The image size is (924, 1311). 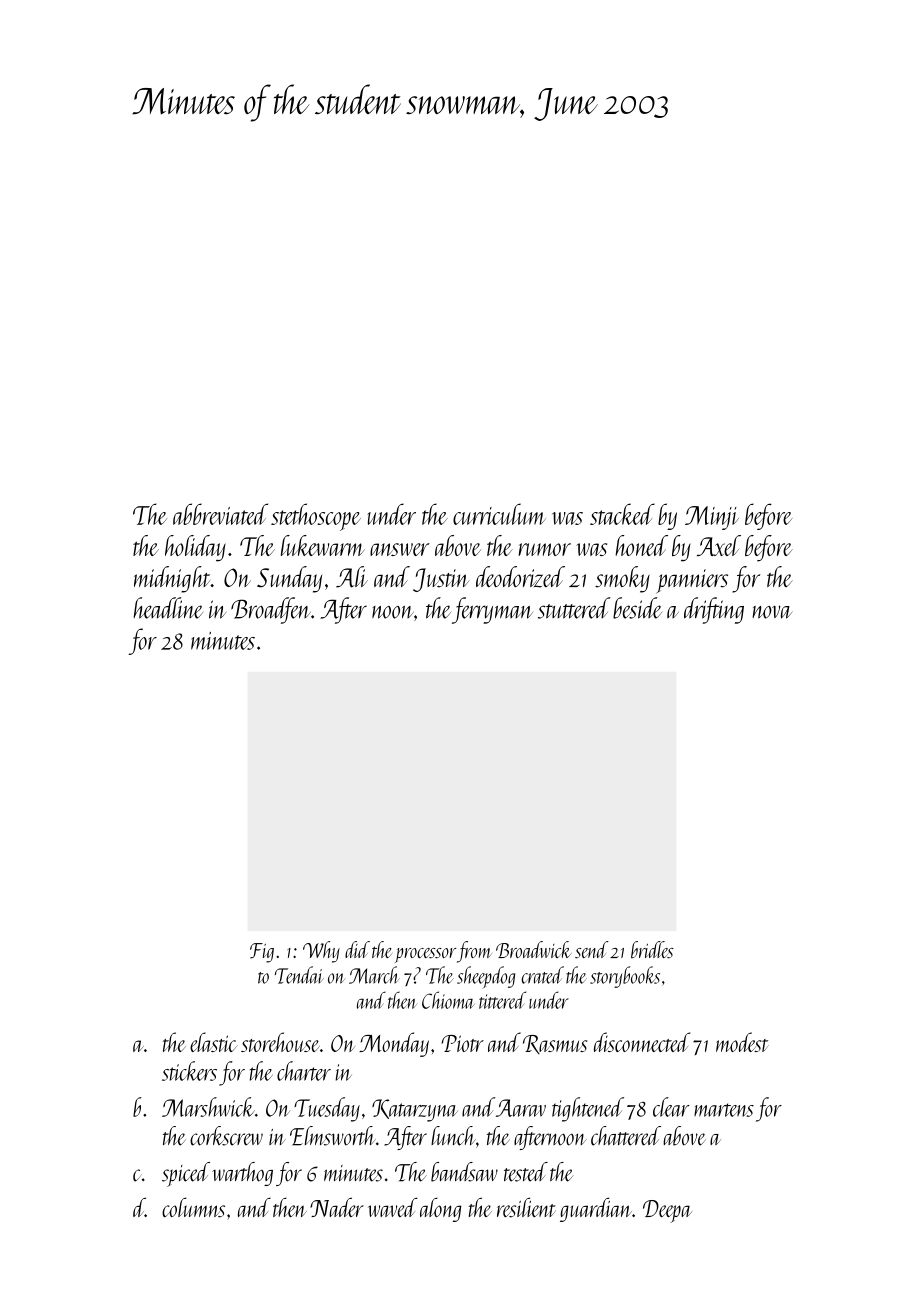 I want to click on from, so click(x=474, y=952).
